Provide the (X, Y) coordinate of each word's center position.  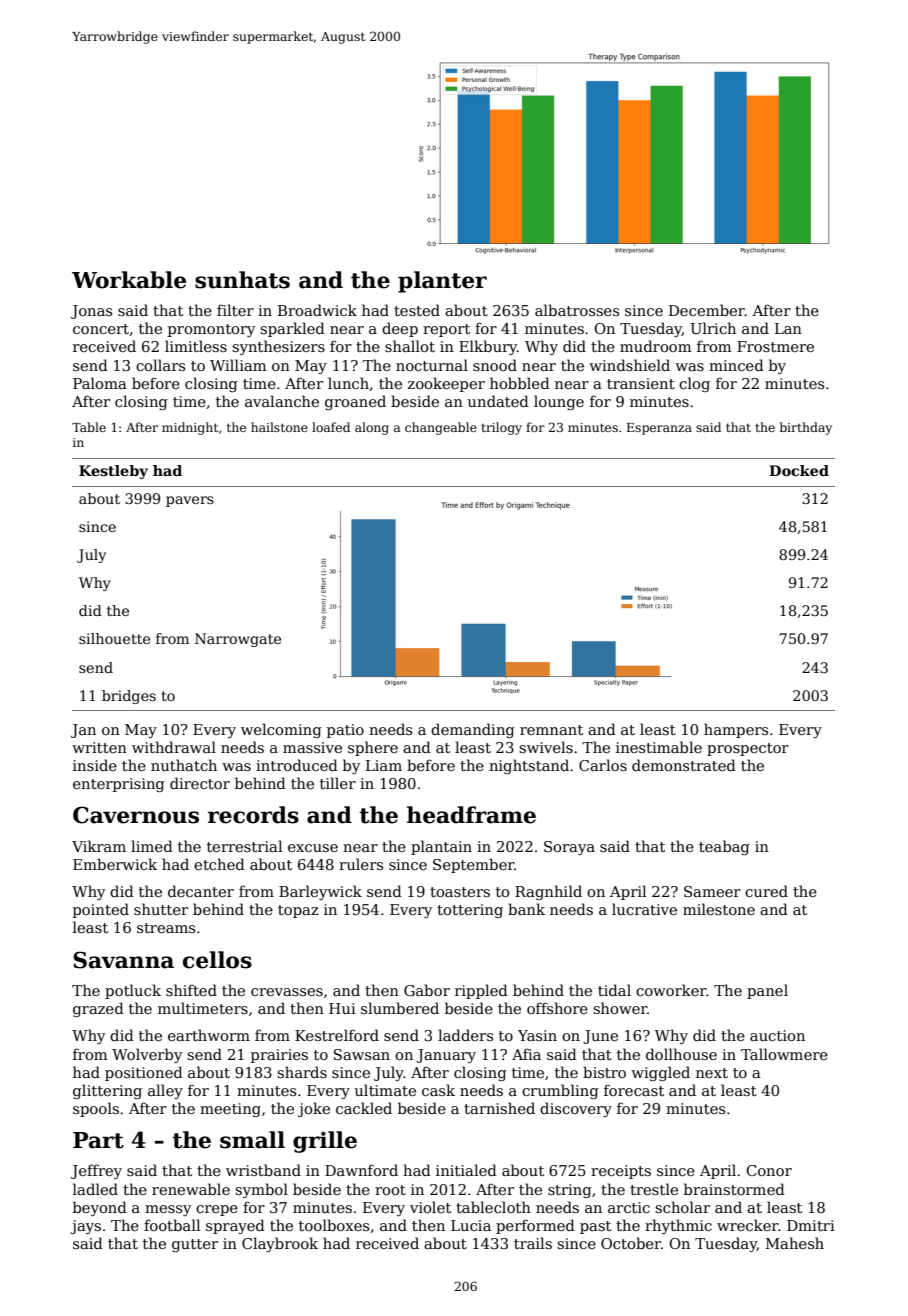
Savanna (123, 960)
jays (86, 1227)
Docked (799, 470)
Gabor (427, 990)
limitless (196, 346)
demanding (473, 730)
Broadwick (317, 310)
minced (736, 365)
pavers (190, 501)
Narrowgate (238, 640)
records (253, 815)
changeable (441, 428)
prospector (748, 749)
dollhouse (681, 1054)
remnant (551, 730)
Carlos (603, 765)
